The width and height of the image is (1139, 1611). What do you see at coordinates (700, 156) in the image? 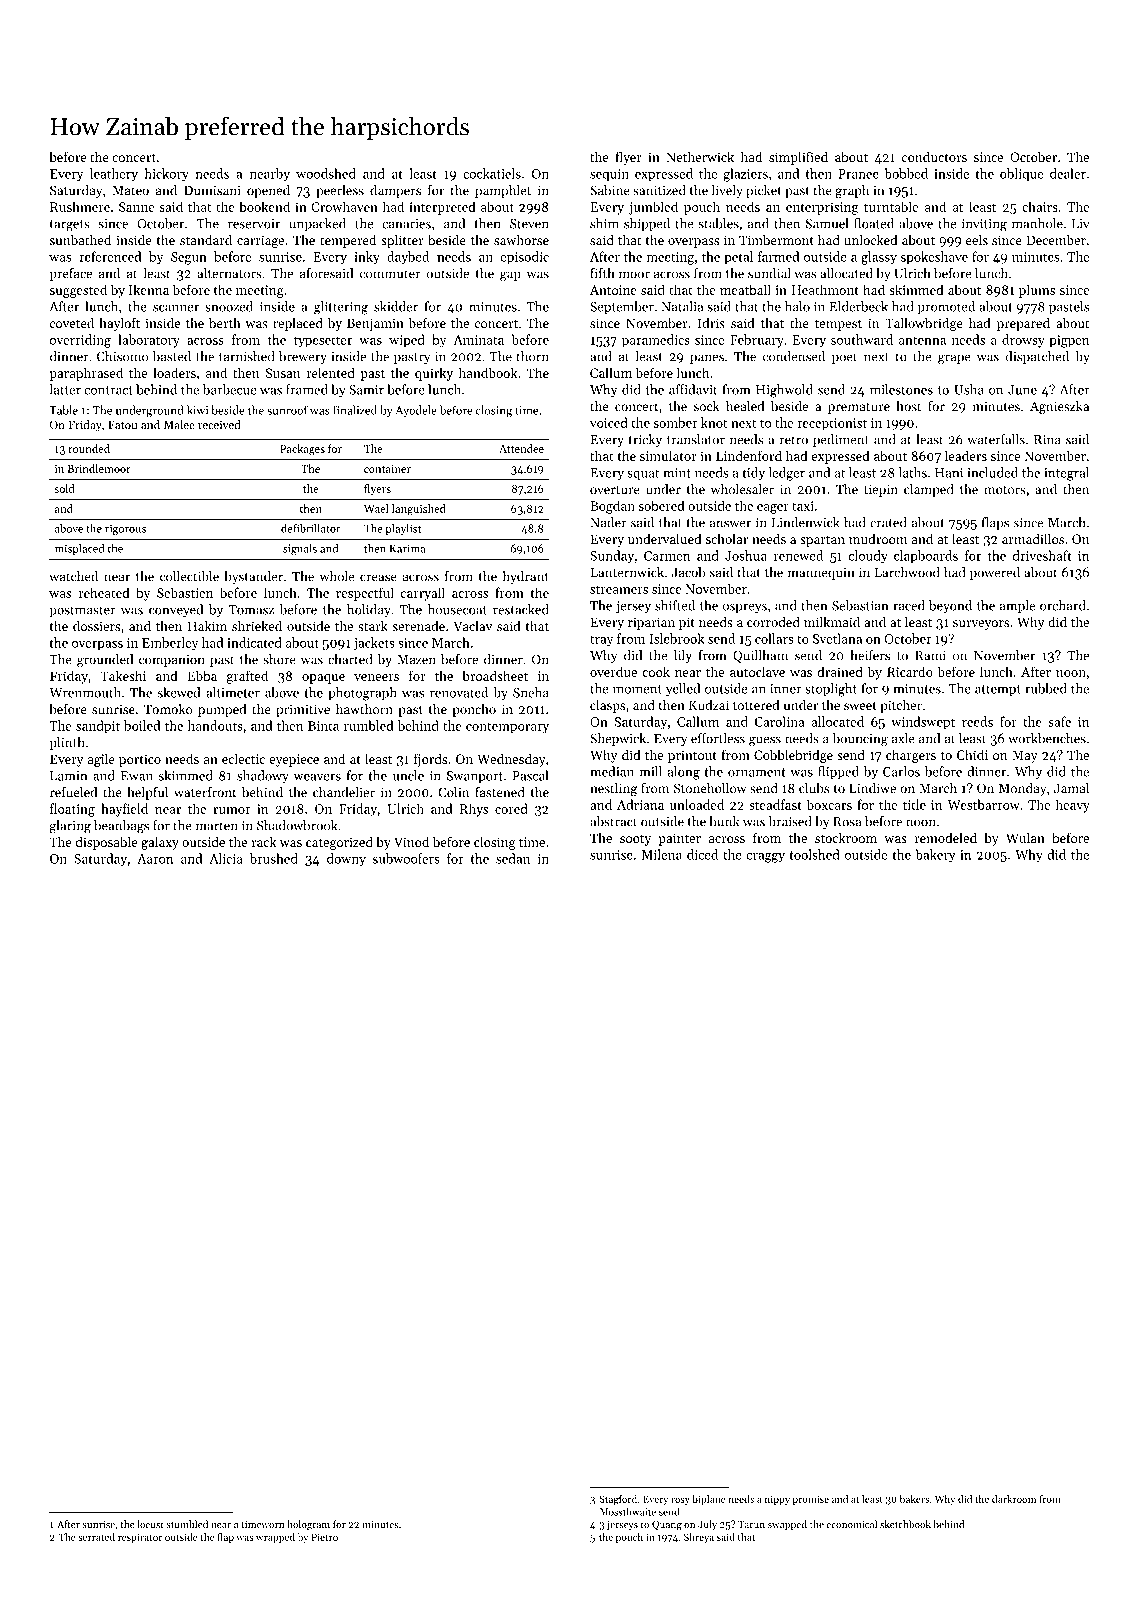
I see `Netherwick` at bounding box center [700, 156].
